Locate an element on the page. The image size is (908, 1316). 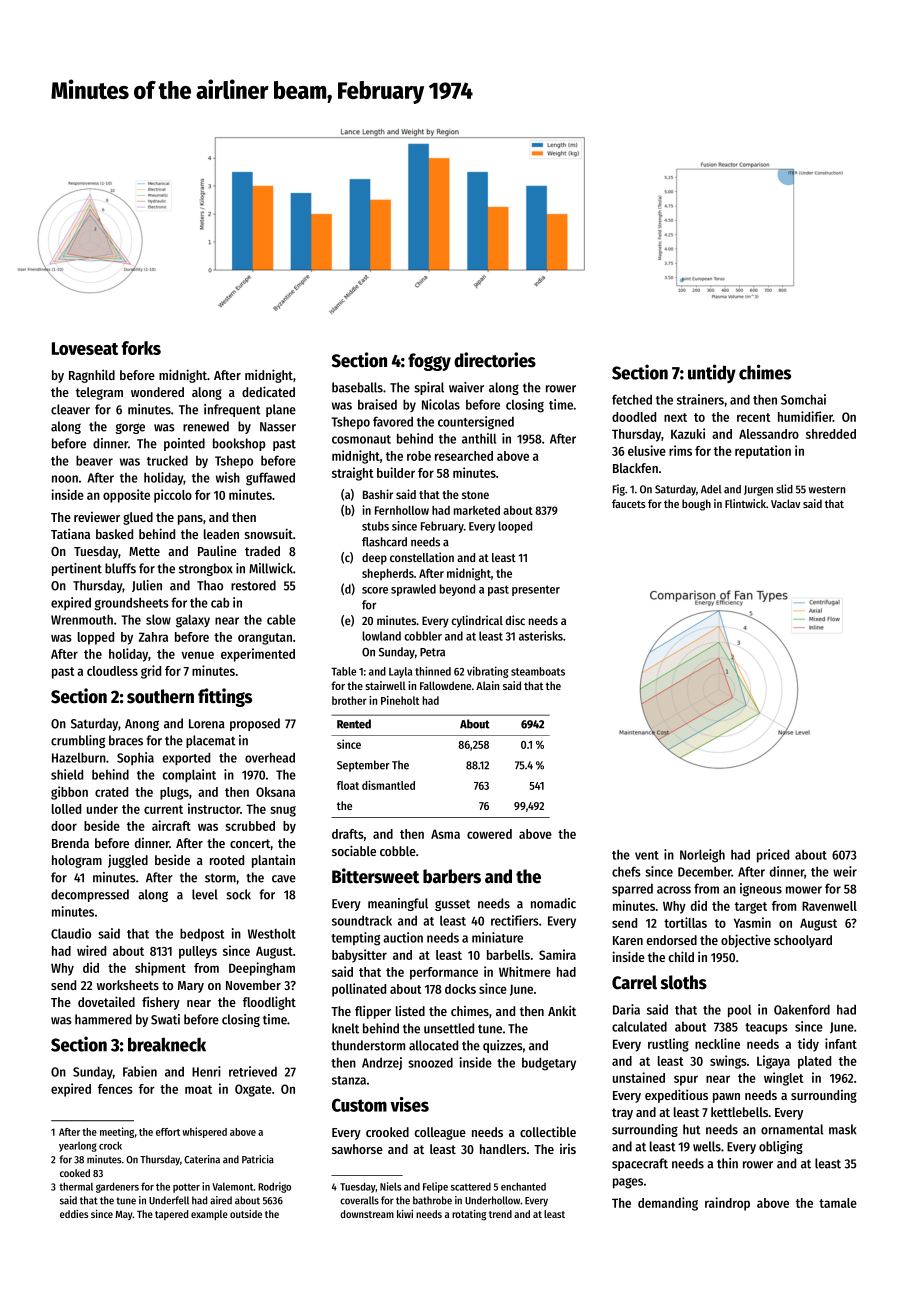
forks is located at coordinates (141, 348).
